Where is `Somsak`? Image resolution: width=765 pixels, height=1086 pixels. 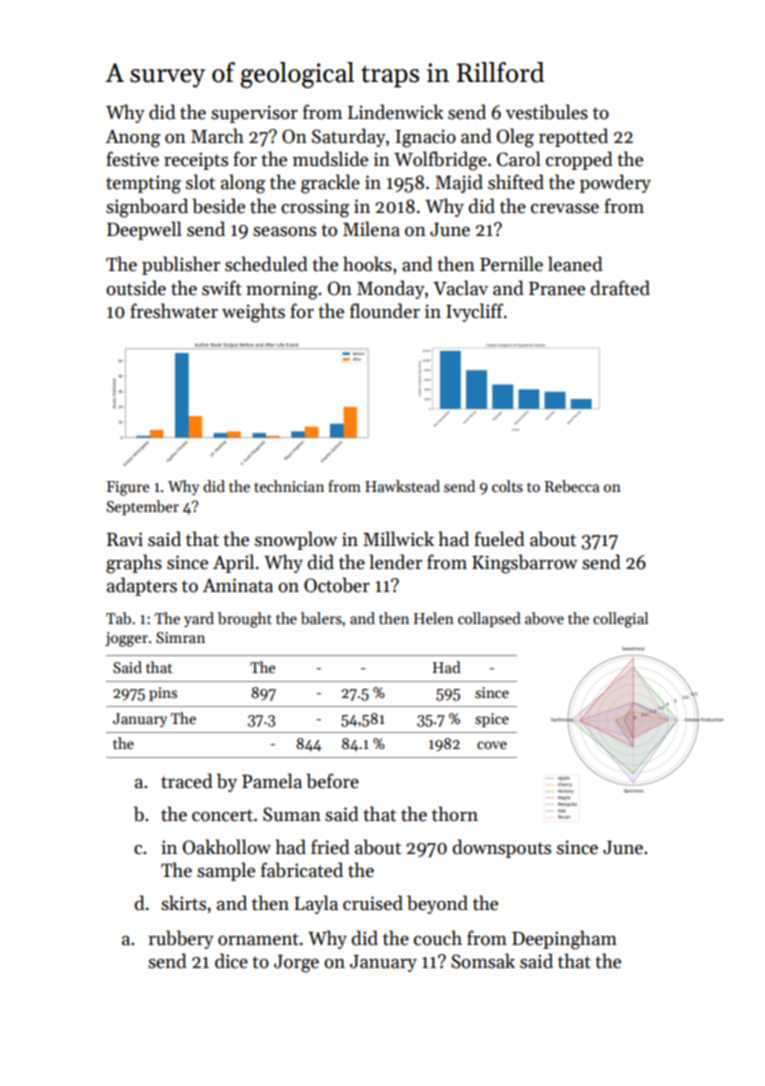
Somsak is located at coordinates (483, 961).
